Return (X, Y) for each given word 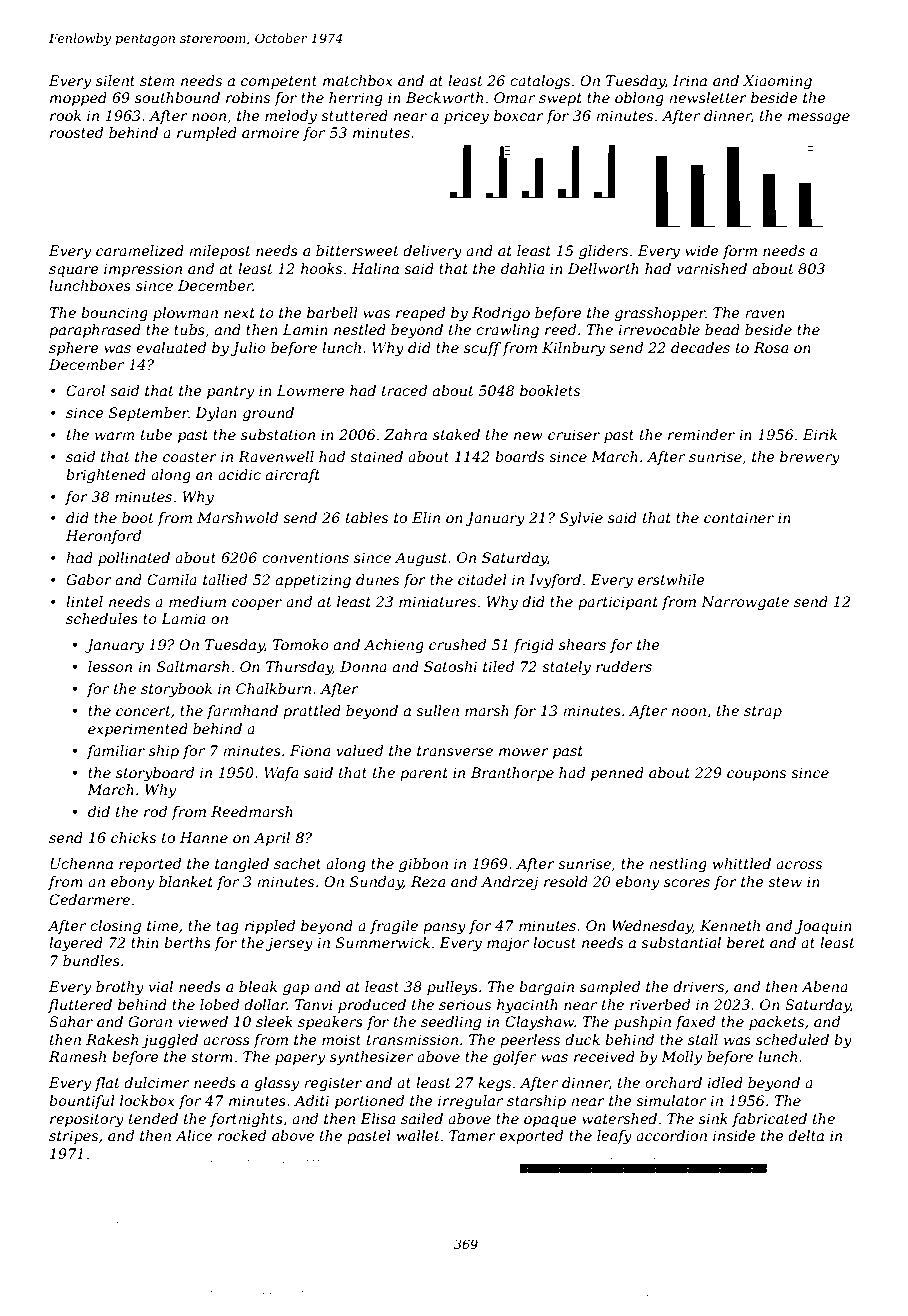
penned (617, 774)
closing (115, 927)
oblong (639, 99)
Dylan (216, 414)
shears (582, 644)
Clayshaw (539, 1023)
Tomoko (301, 644)
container (739, 517)
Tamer (472, 1135)
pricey (466, 117)
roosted (76, 132)
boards (519, 456)
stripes (73, 1137)
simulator (671, 1100)
